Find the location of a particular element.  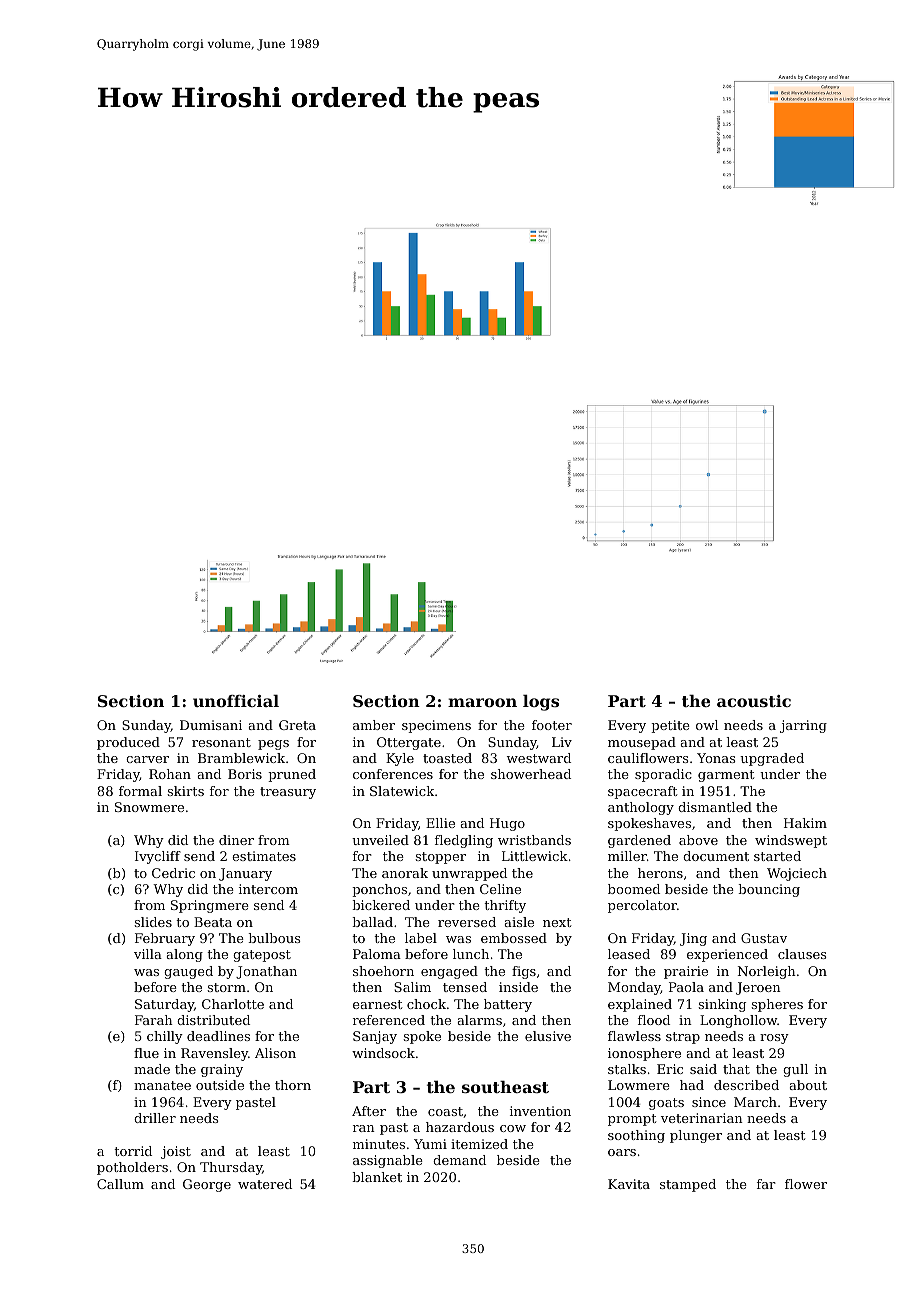

Dumisani is located at coordinates (211, 725).
